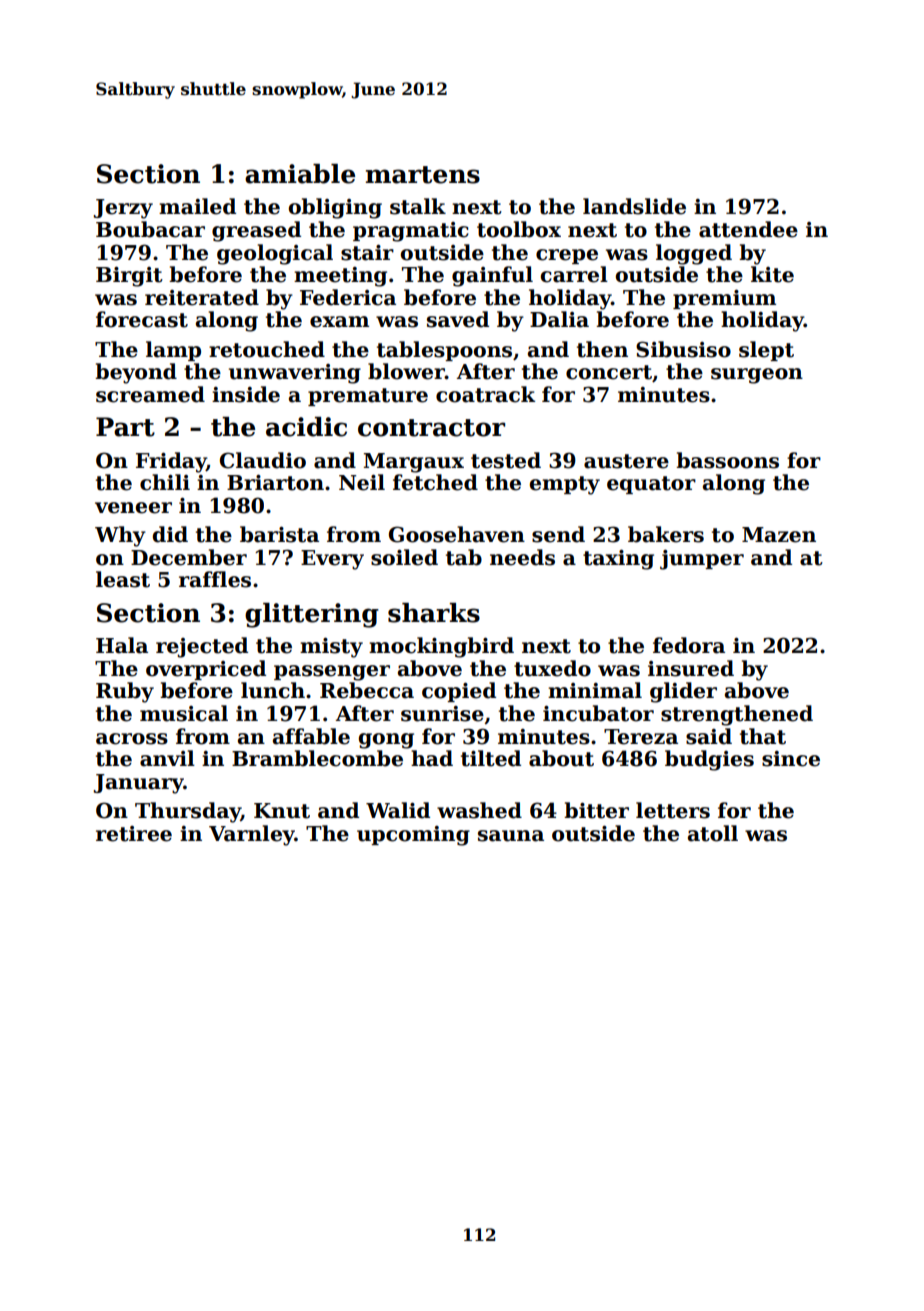 The height and width of the page is (1311, 924). I want to click on kite, so click(772, 274).
